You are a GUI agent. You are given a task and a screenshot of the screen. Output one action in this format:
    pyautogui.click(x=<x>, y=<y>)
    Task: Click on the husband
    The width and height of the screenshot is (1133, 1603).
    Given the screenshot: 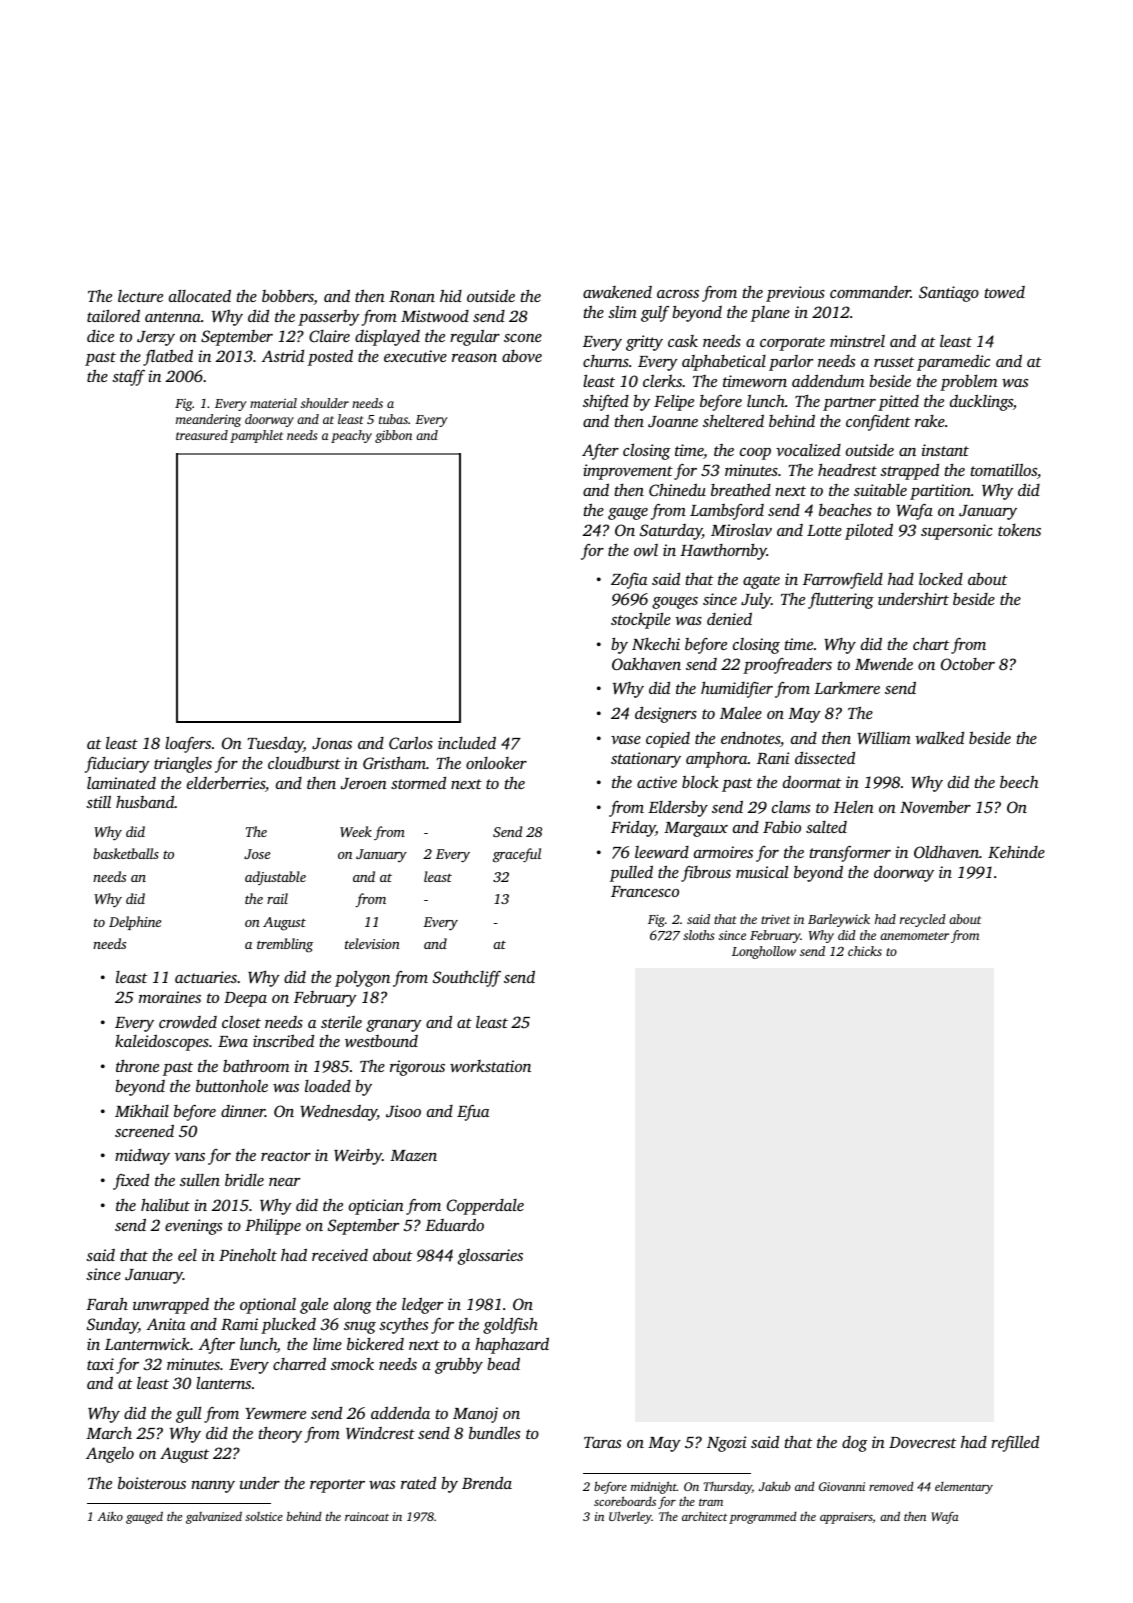 What is the action you would take?
    pyautogui.click(x=145, y=802)
